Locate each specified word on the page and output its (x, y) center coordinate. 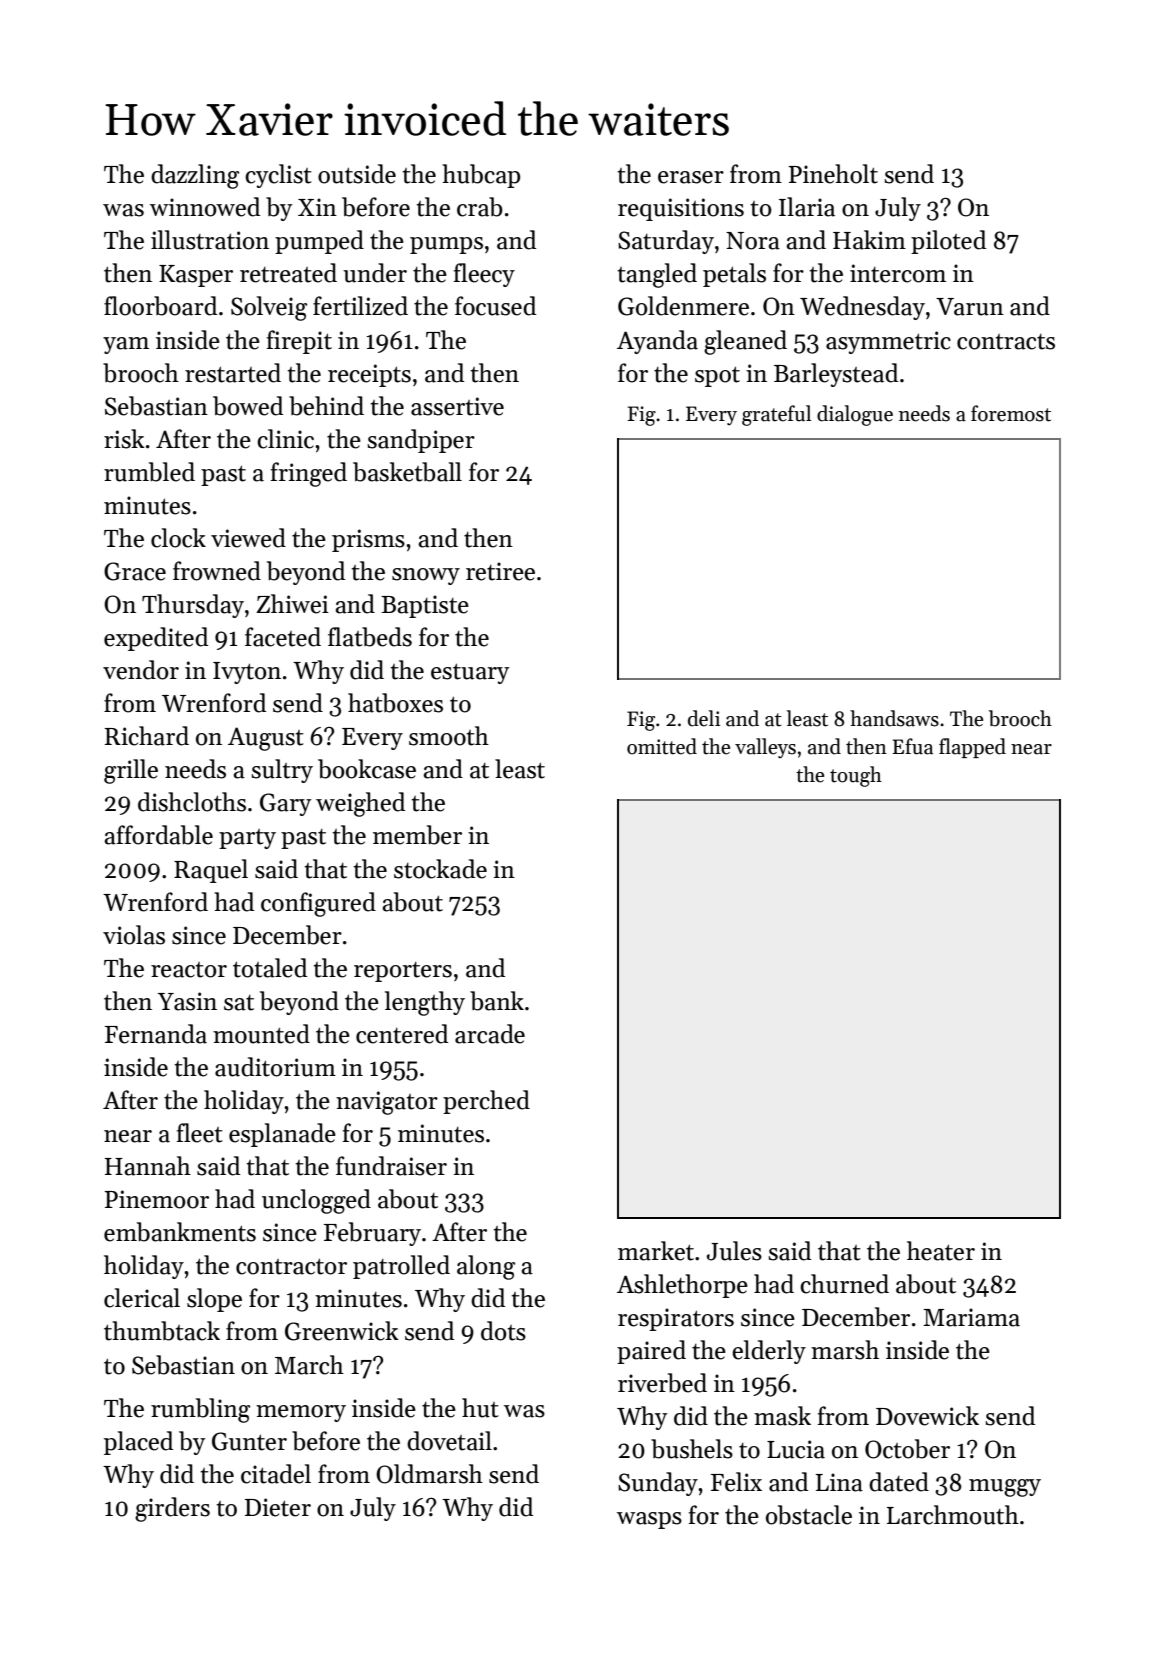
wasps (649, 1520)
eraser (691, 177)
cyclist (278, 176)
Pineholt (833, 174)
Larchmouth (953, 1515)
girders (172, 1509)
